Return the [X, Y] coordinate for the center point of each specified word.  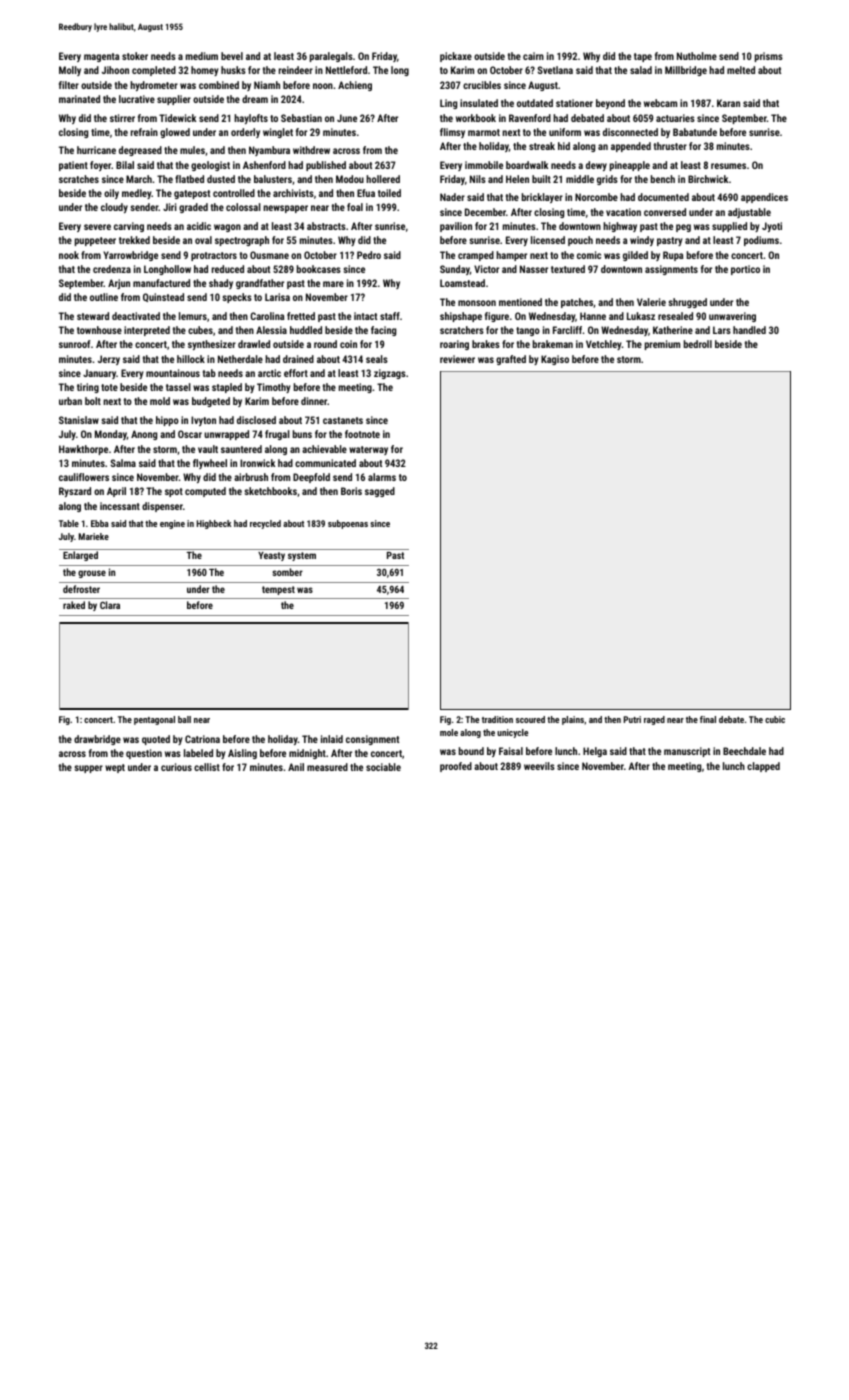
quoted [156, 740]
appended [631, 147]
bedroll [698, 344]
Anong [144, 435]
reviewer [457, 359]
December [485, 212]
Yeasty [271, 556]
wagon [227, 228]
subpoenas [348, 524]
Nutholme [697, 56]
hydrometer [154, 86]
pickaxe [456, 57]
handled [749, 330]
